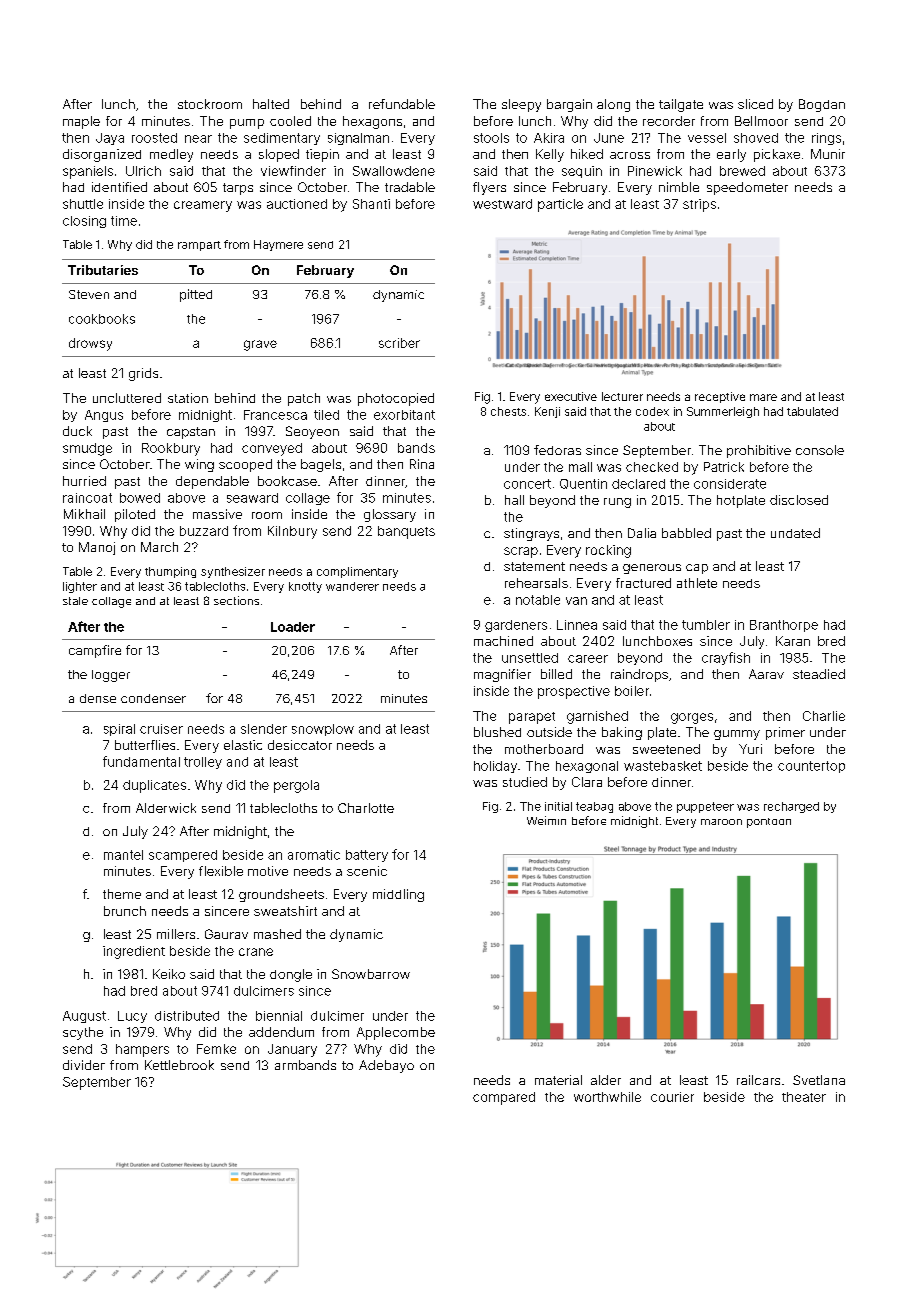  What do you see at coordinates (398, 895) in the screenshot?
I see `middling` at bounding box center [398, 895].
